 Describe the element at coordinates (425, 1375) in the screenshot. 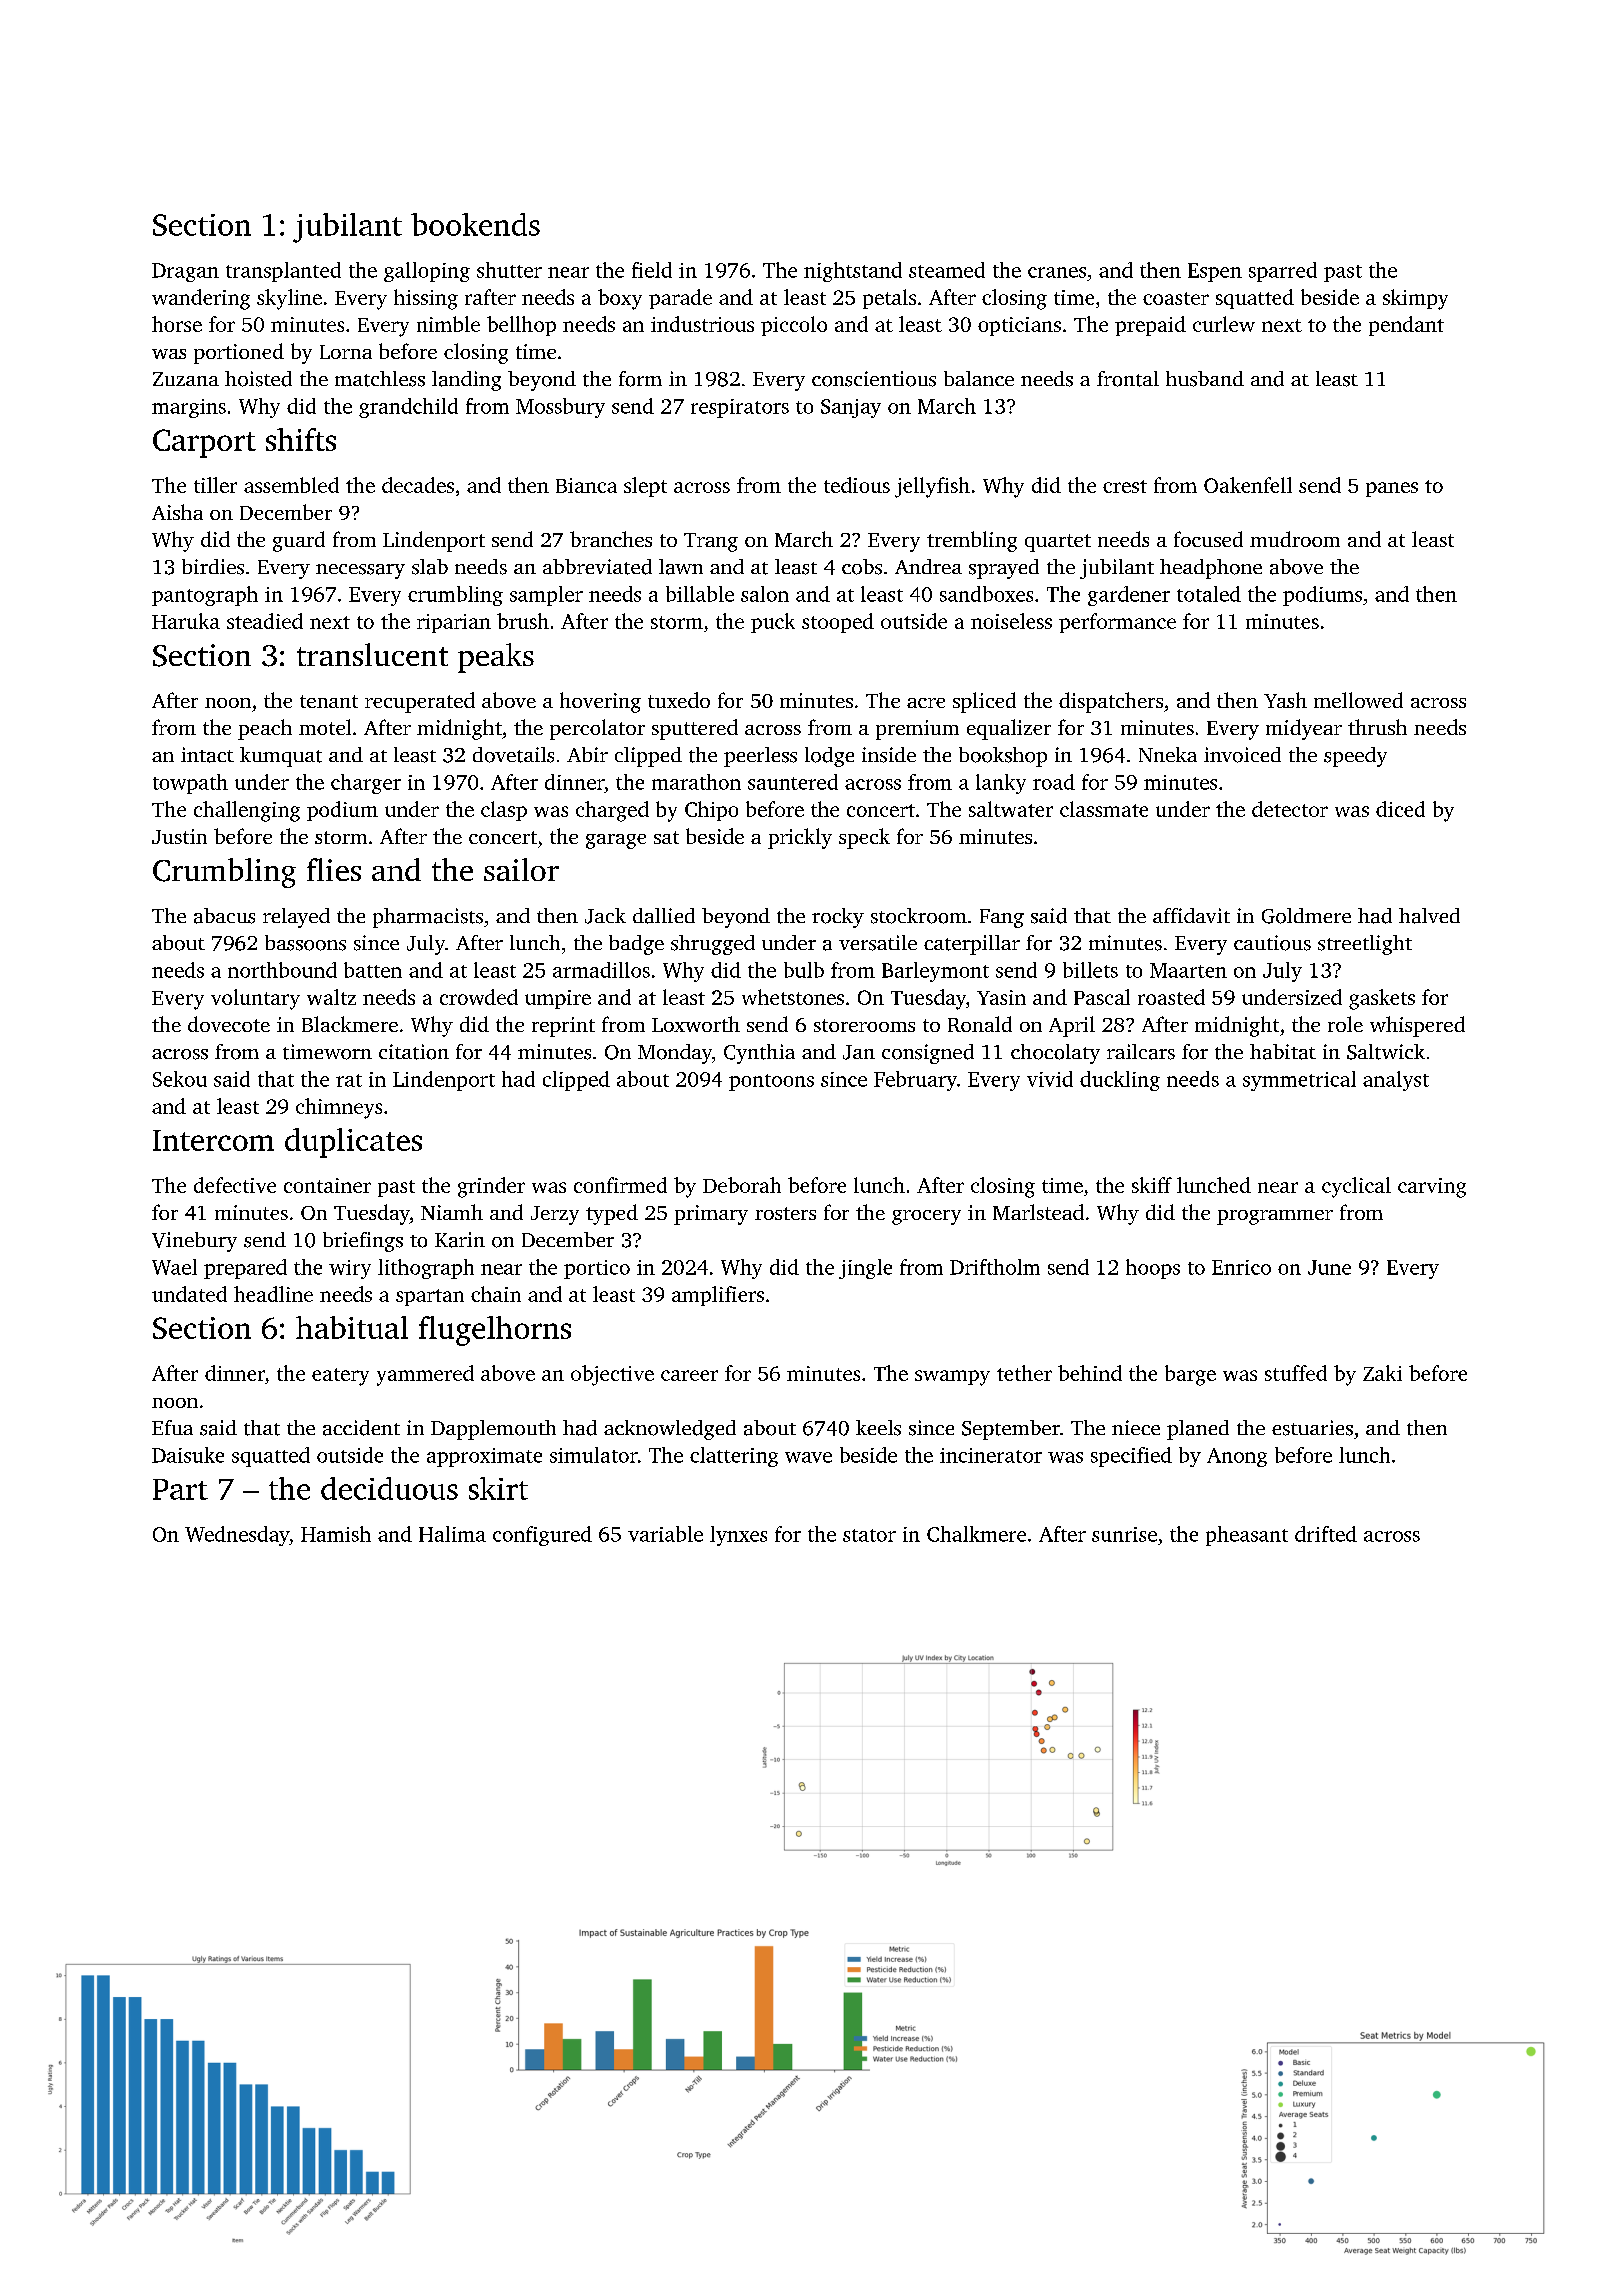

I see `yammered` at that location.
